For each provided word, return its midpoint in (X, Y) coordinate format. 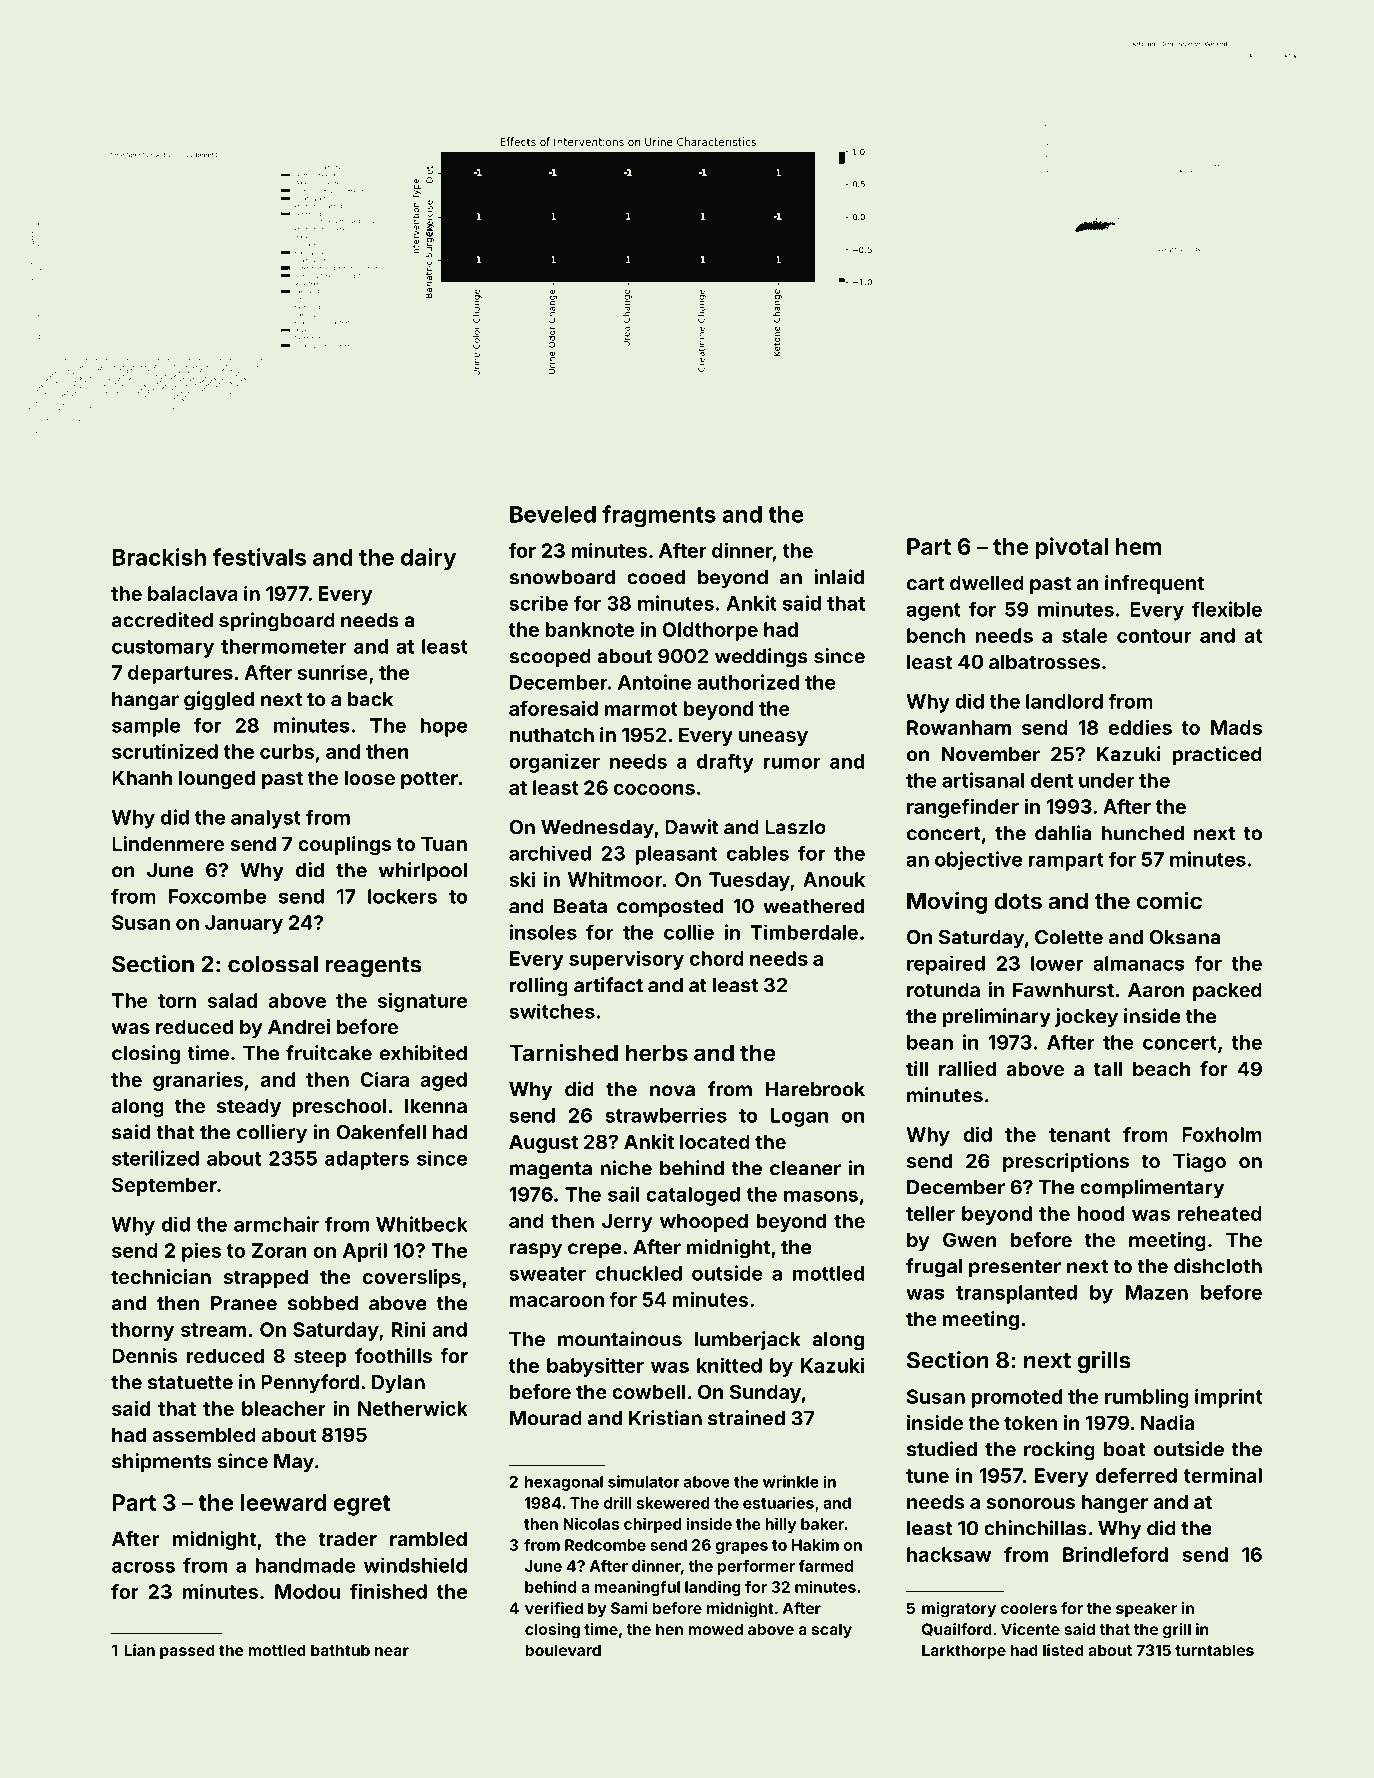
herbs (657, 1052)
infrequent (1154, 584)
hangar (145, 701)
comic (1169, 900)
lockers (402, 896)
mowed (715, 1629)
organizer (554, 763)
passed (187, 1651)
